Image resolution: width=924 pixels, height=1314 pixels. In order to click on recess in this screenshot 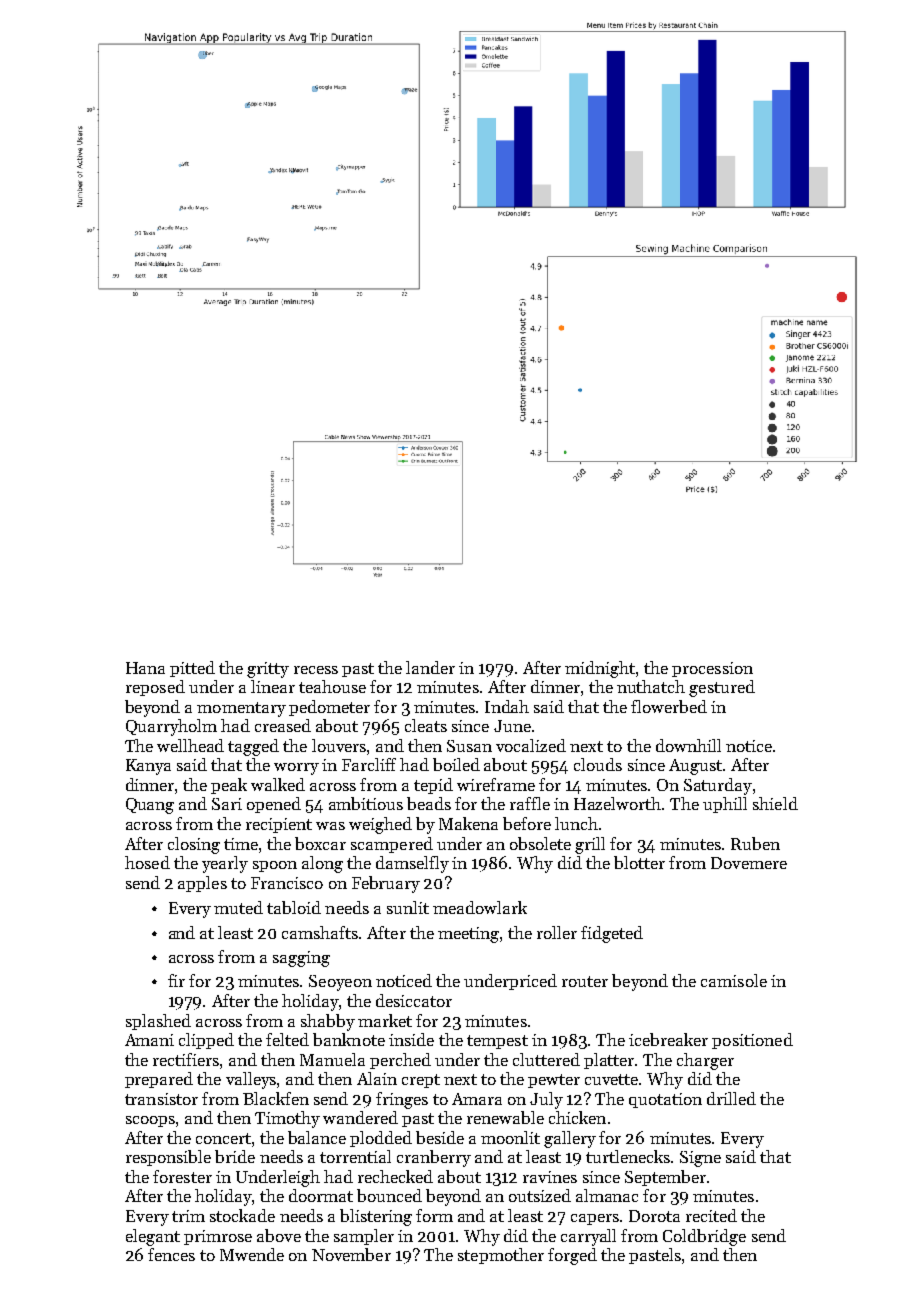, I will do `click(316, 670)`.
